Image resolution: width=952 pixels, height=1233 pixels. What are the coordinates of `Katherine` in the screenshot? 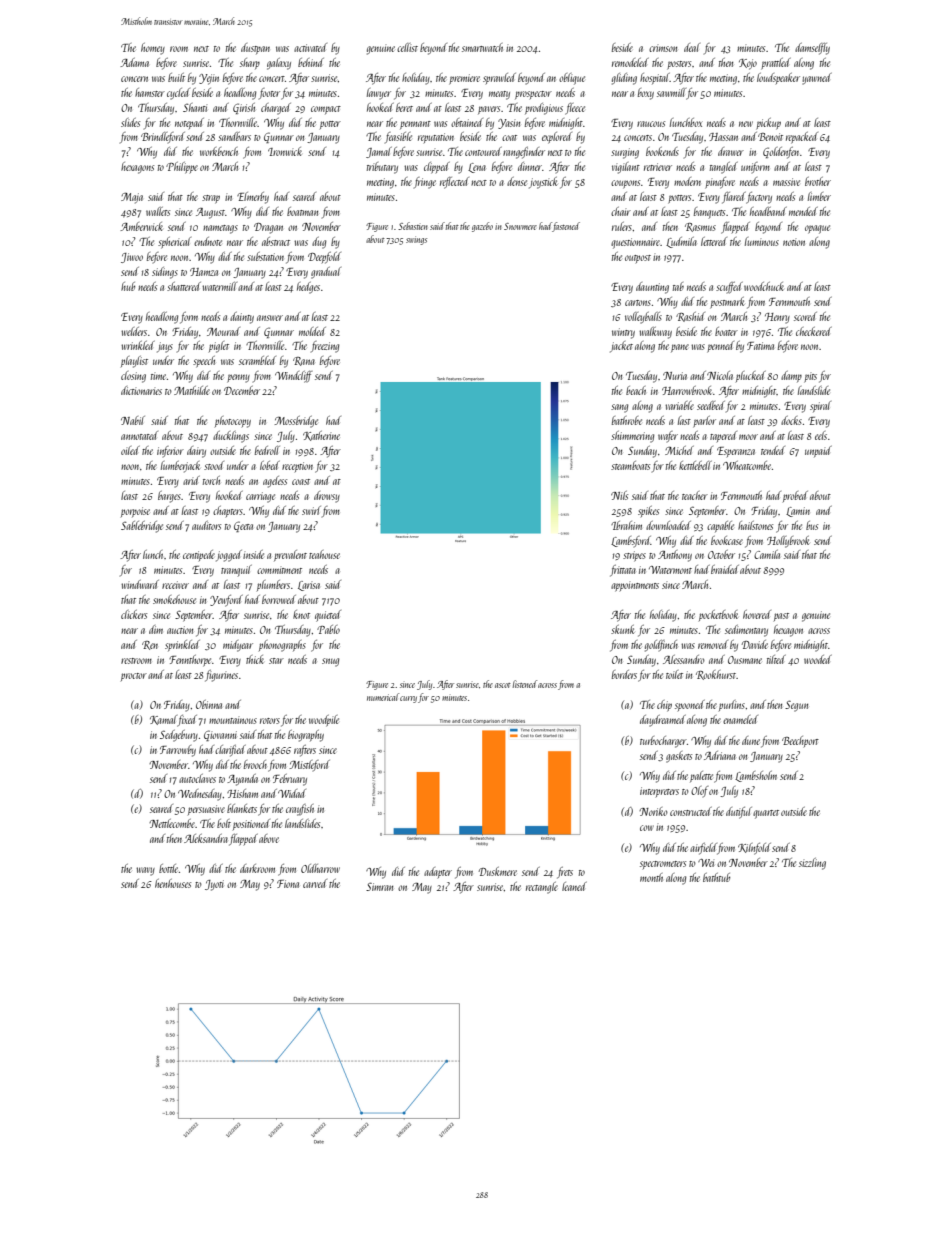 It's located at (321, 436).
